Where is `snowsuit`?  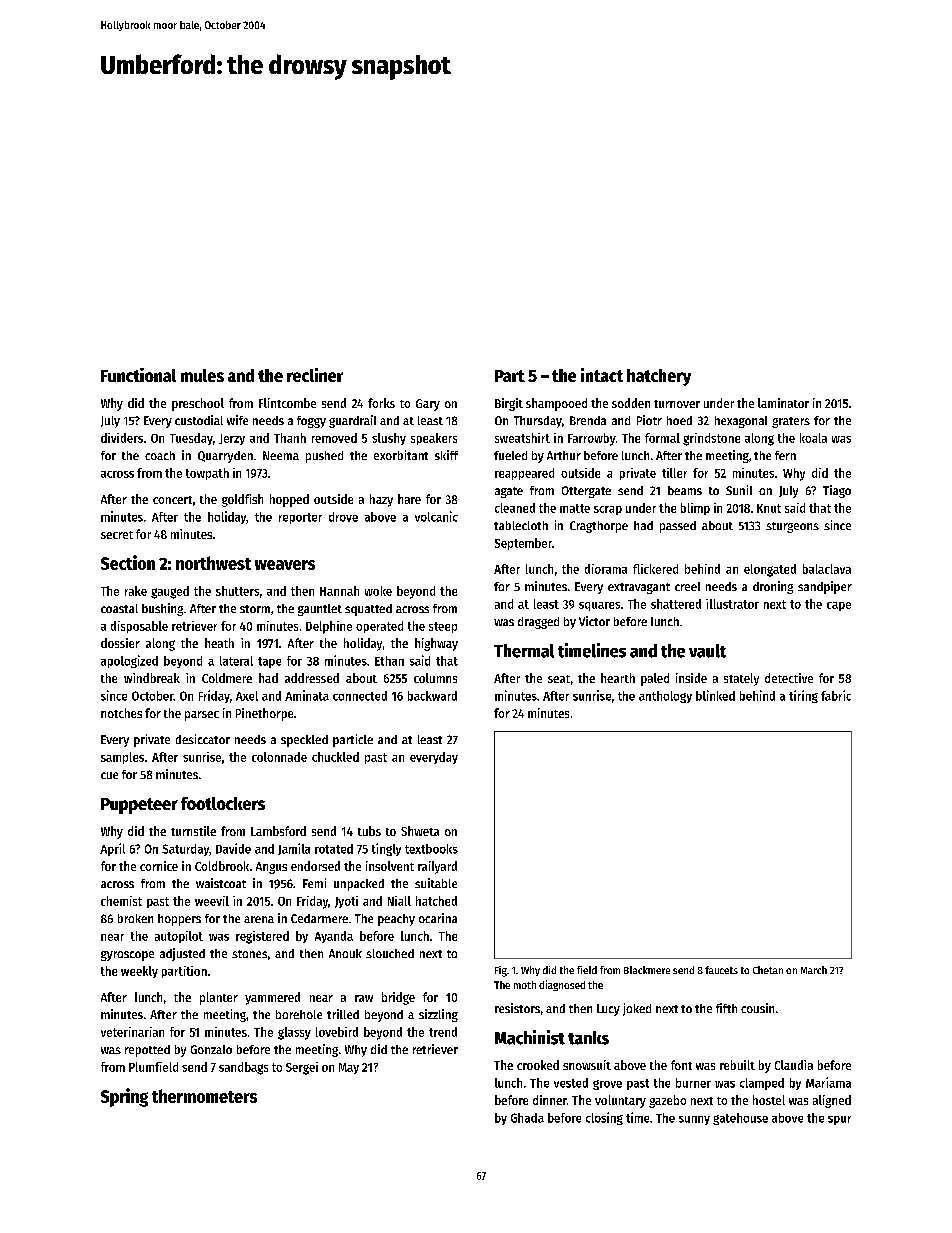
snowsuit is located at coordinates (587, 1065).
